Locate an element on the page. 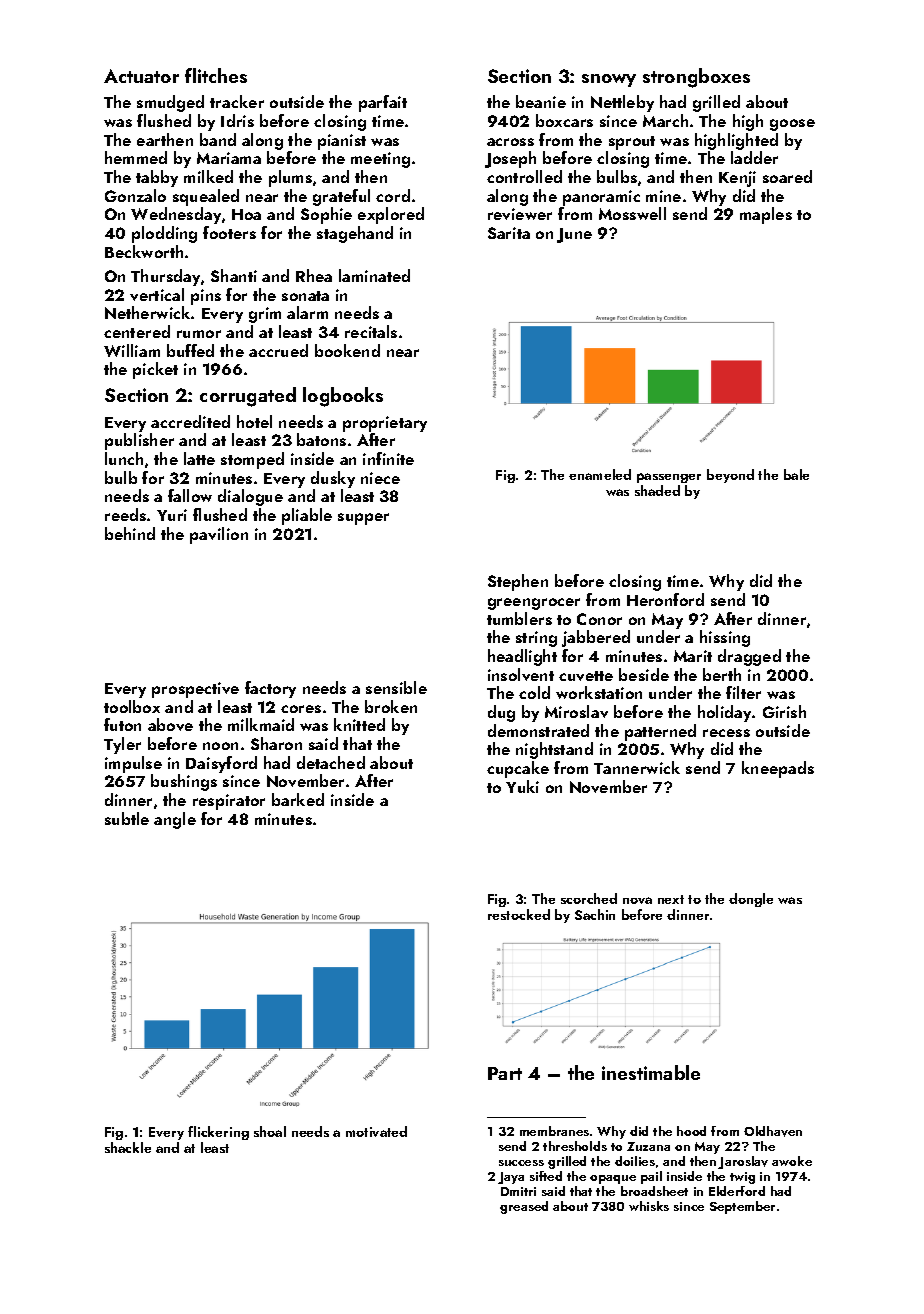  plodding is located at coordinates (164, 234).
